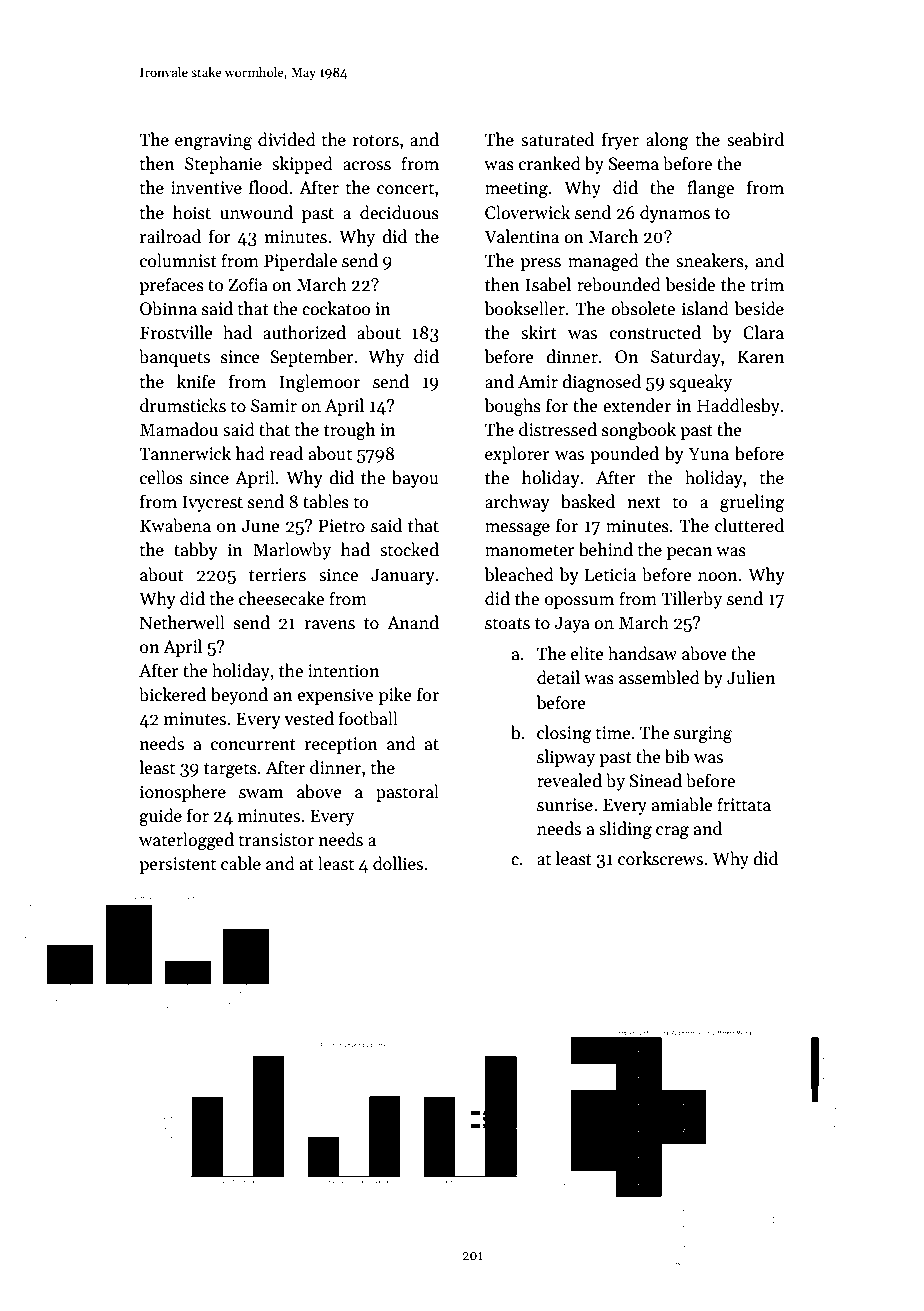 This page has height=1311, width=924. I want to click on rotors, so click(375, 141).
